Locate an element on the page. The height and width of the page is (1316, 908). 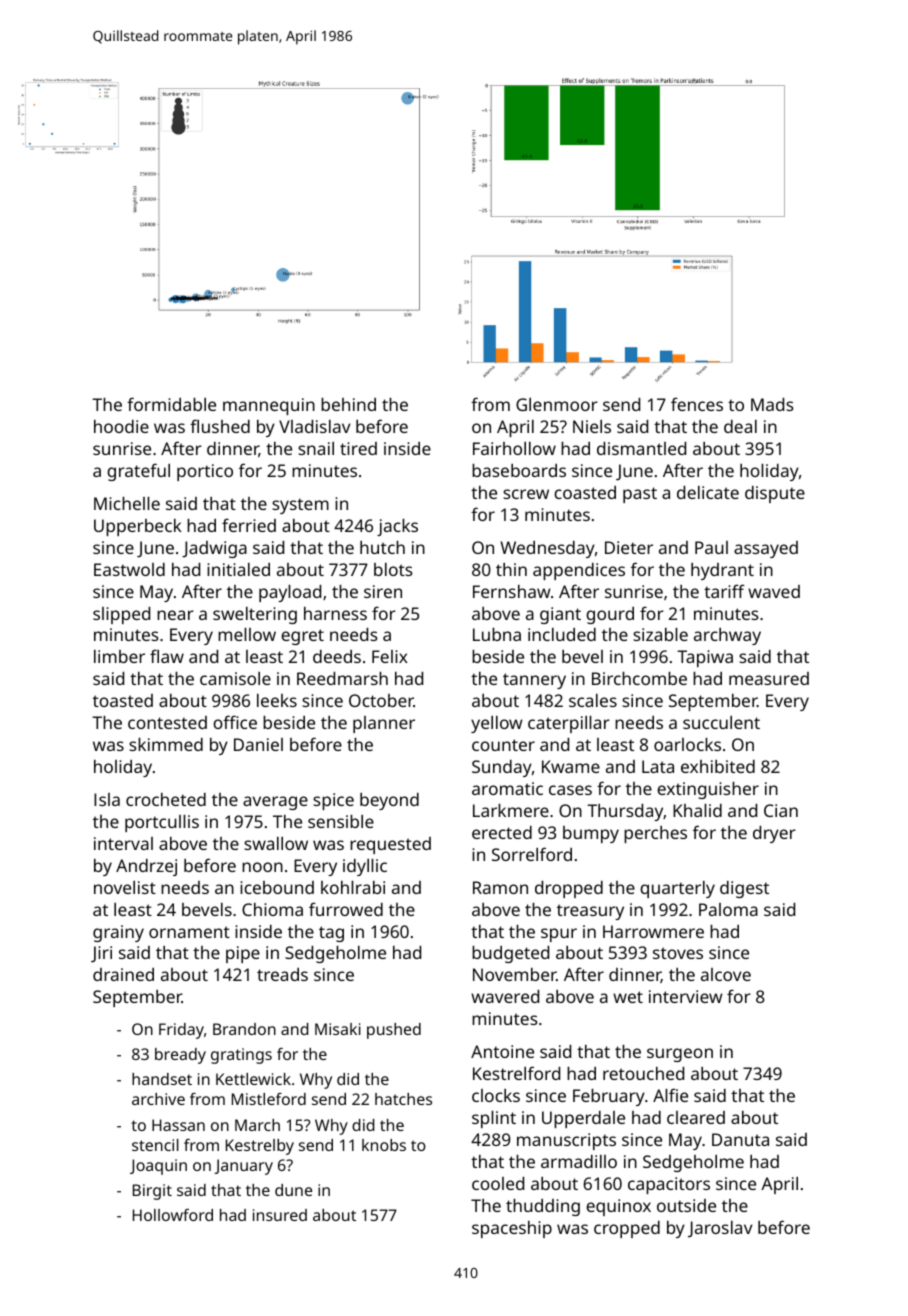
Mads is located at coordinates (772, 404).
